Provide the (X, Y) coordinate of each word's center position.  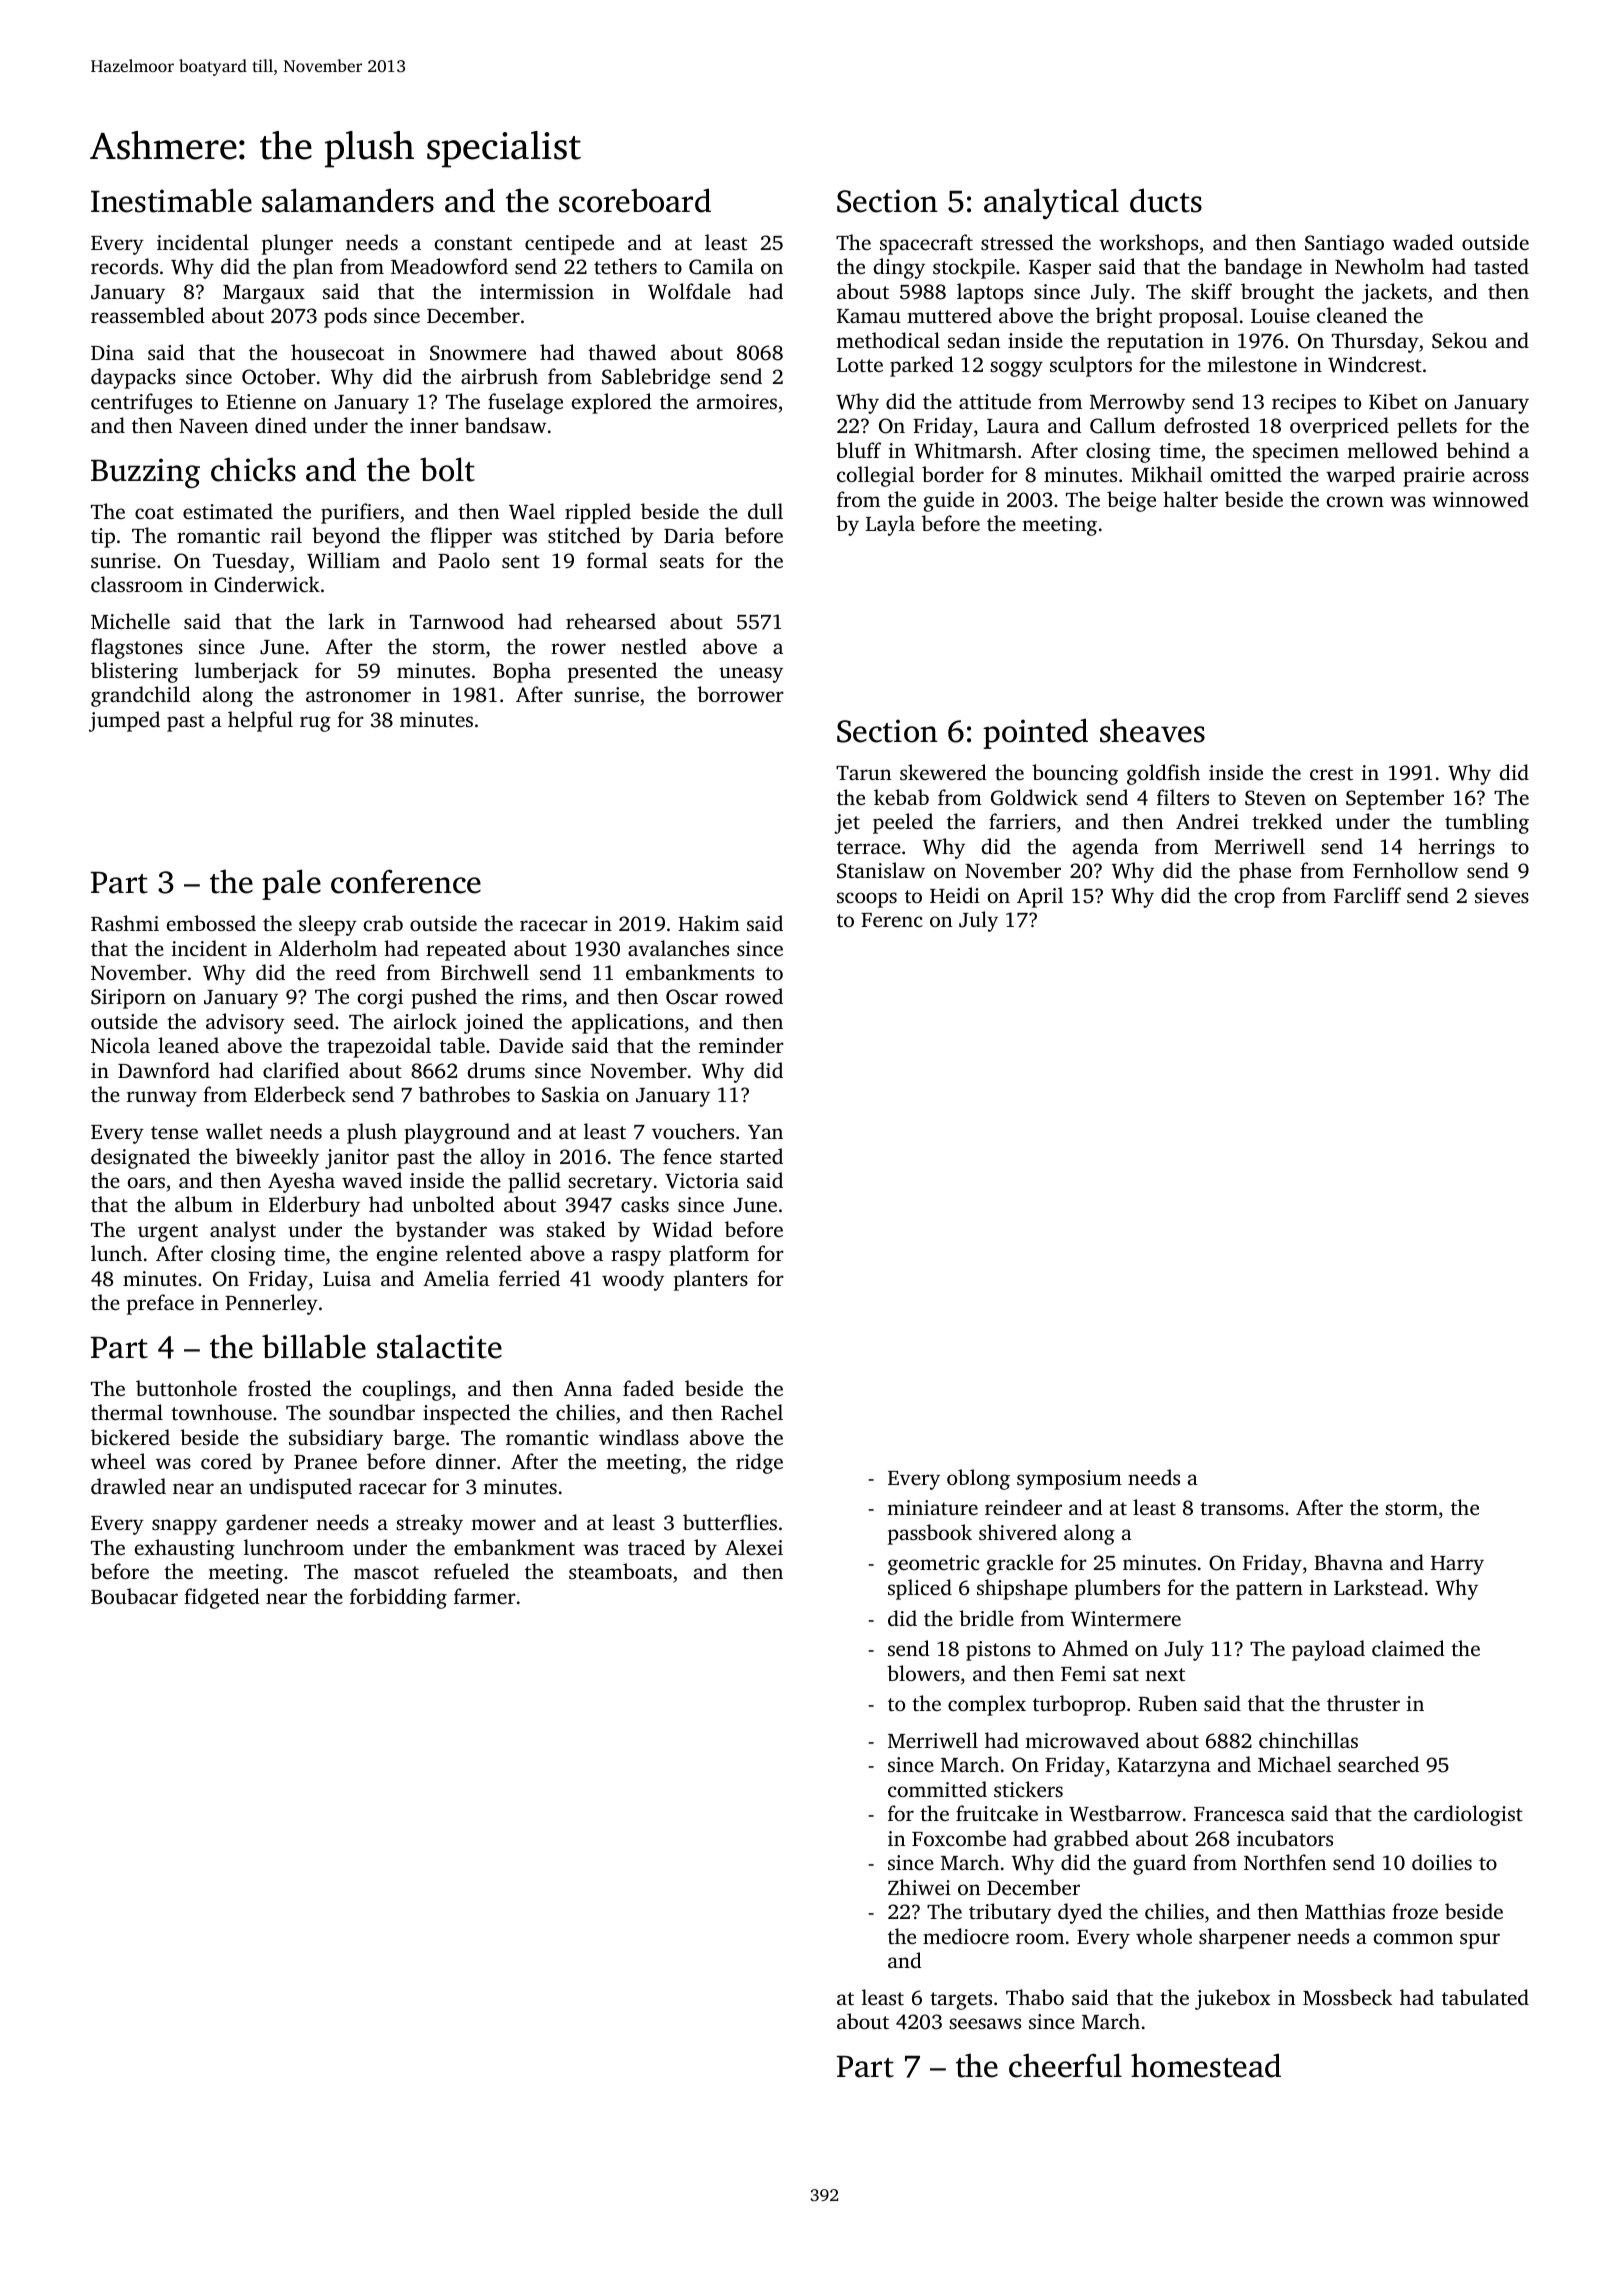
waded (1423, 242)
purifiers (360, 513)
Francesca (1239, 1814)
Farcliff (1367, 895)
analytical (1051, 203)
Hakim (709, 923)
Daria (689, 535)
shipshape (1022, 1589)
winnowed (1480, 499)
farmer (485, 1596)
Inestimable (171, 200)
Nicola (120, 1045)
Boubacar (134, 1596)
